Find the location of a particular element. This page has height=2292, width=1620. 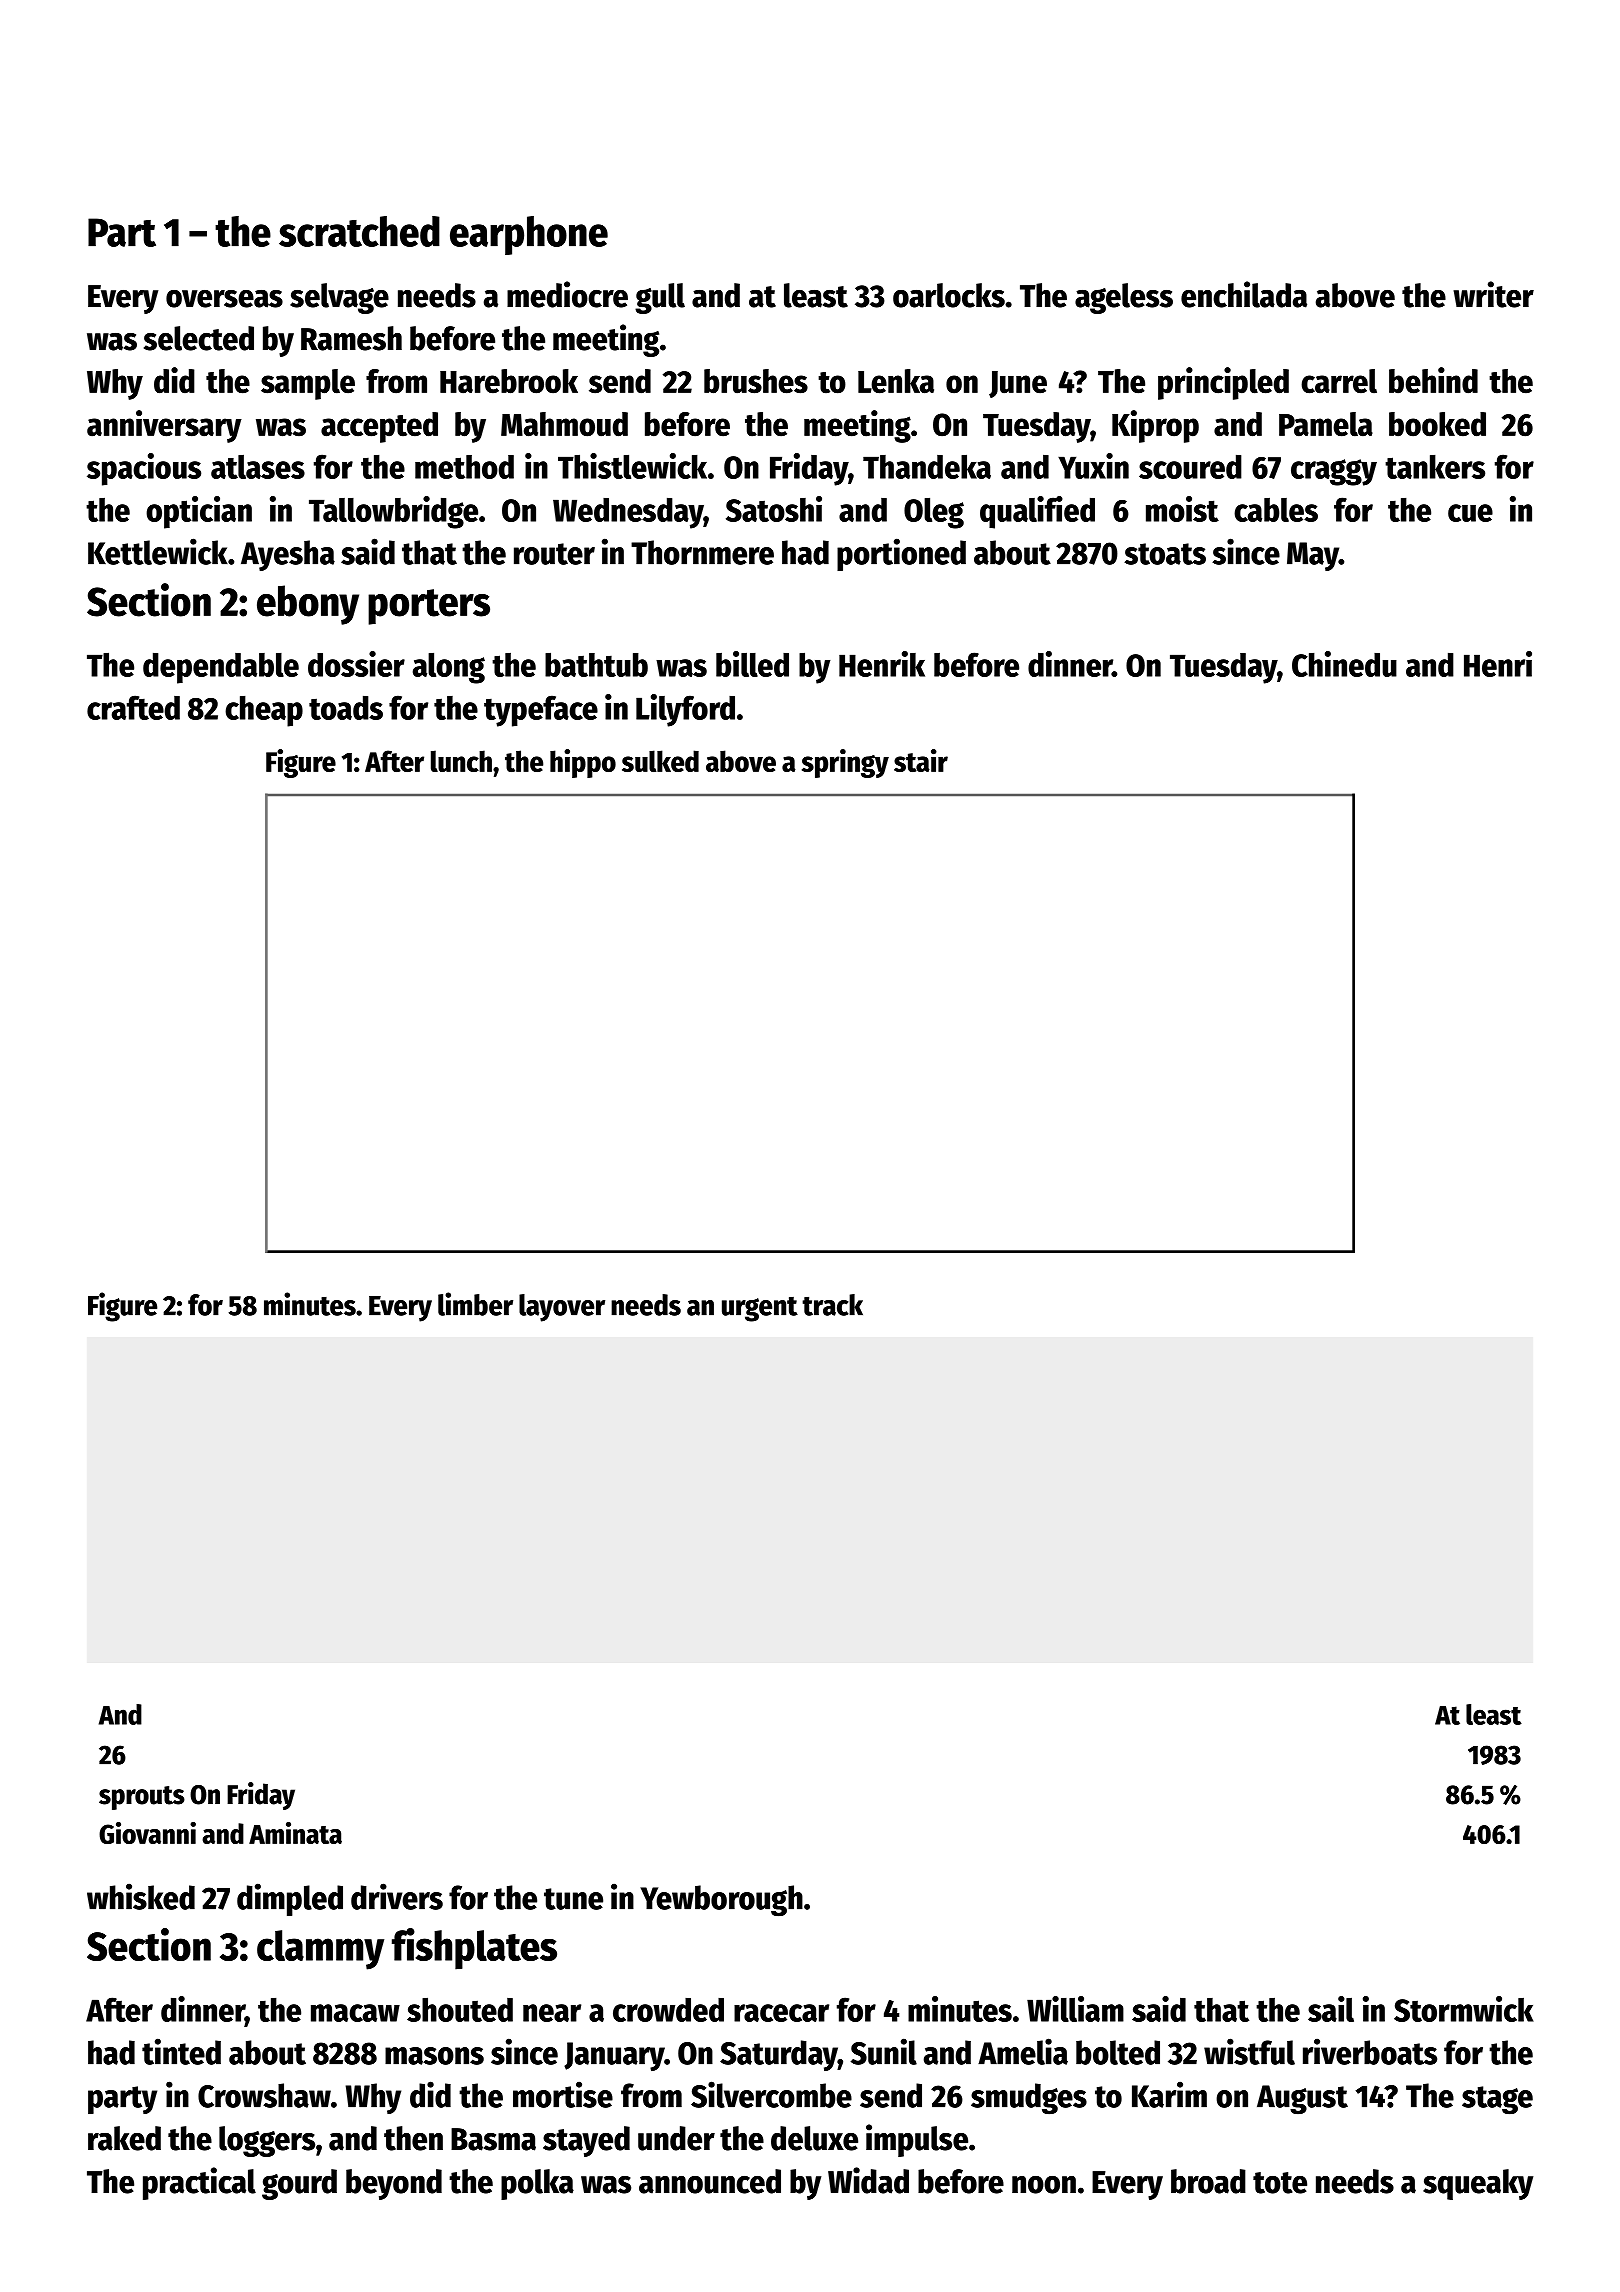

scratched is located at coordinates (359, 231).
